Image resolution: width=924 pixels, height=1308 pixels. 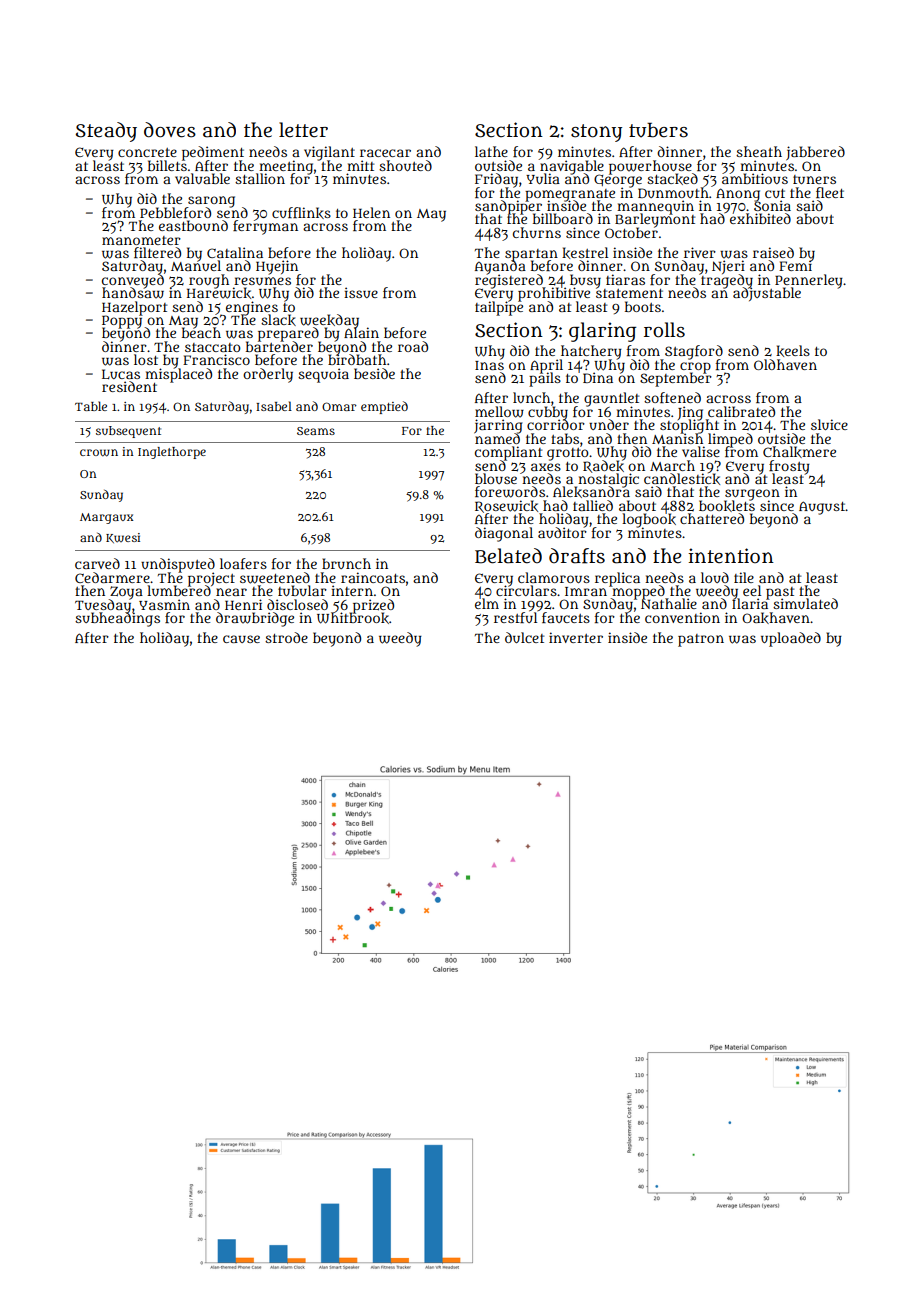 I want to click on Whitbrook, so click(x=353, y=618).
